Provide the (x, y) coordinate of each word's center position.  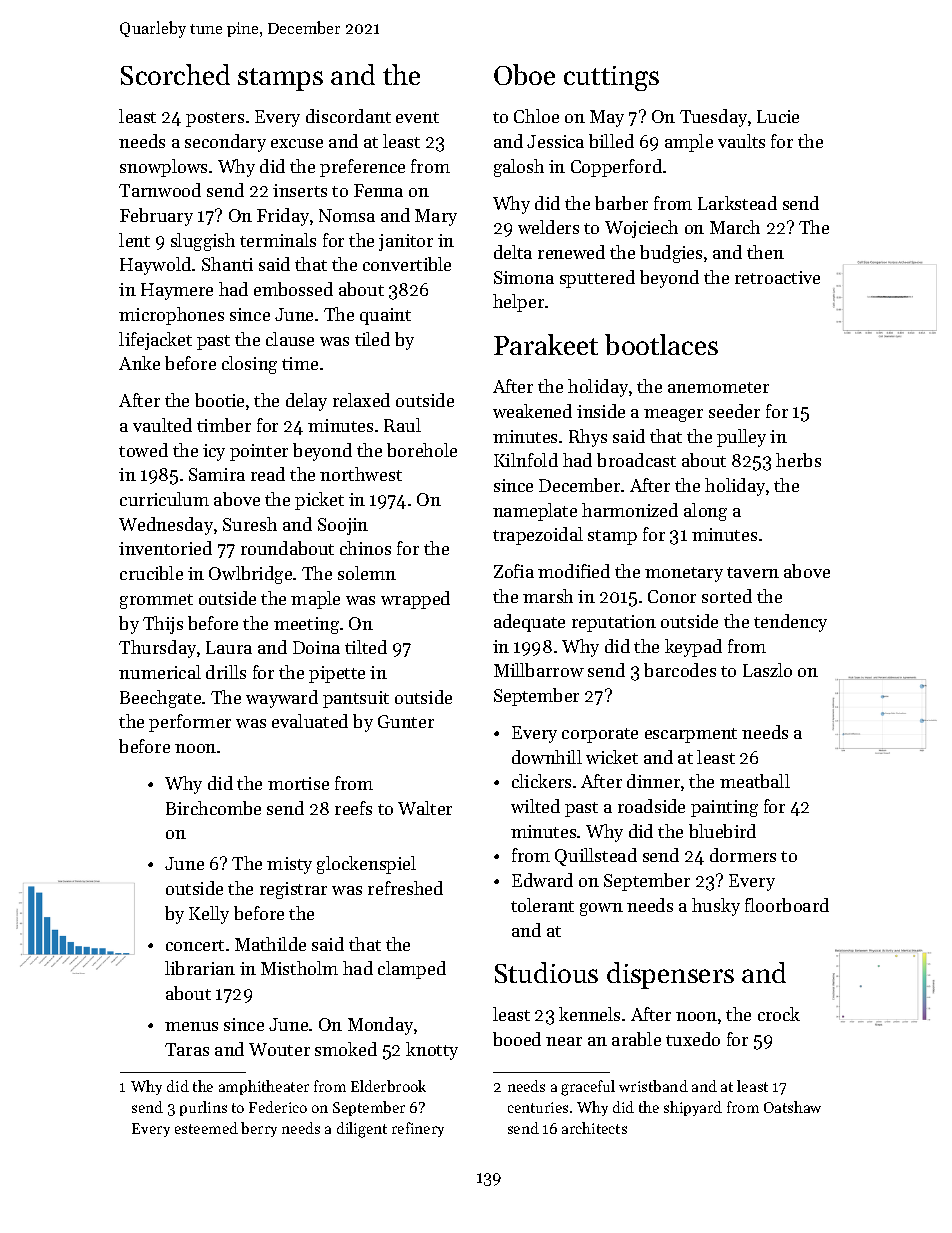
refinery (418, 1129)
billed (611, 141)
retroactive (777, 277)
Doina (316, 647)
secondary (225, 143)
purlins (203, 1108)
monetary (684, 574)
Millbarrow (539, 670)
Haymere (177, 291)
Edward (542, 880)
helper (518, 303)
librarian (200, 968)
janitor (406, 242)
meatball (755, 781)
